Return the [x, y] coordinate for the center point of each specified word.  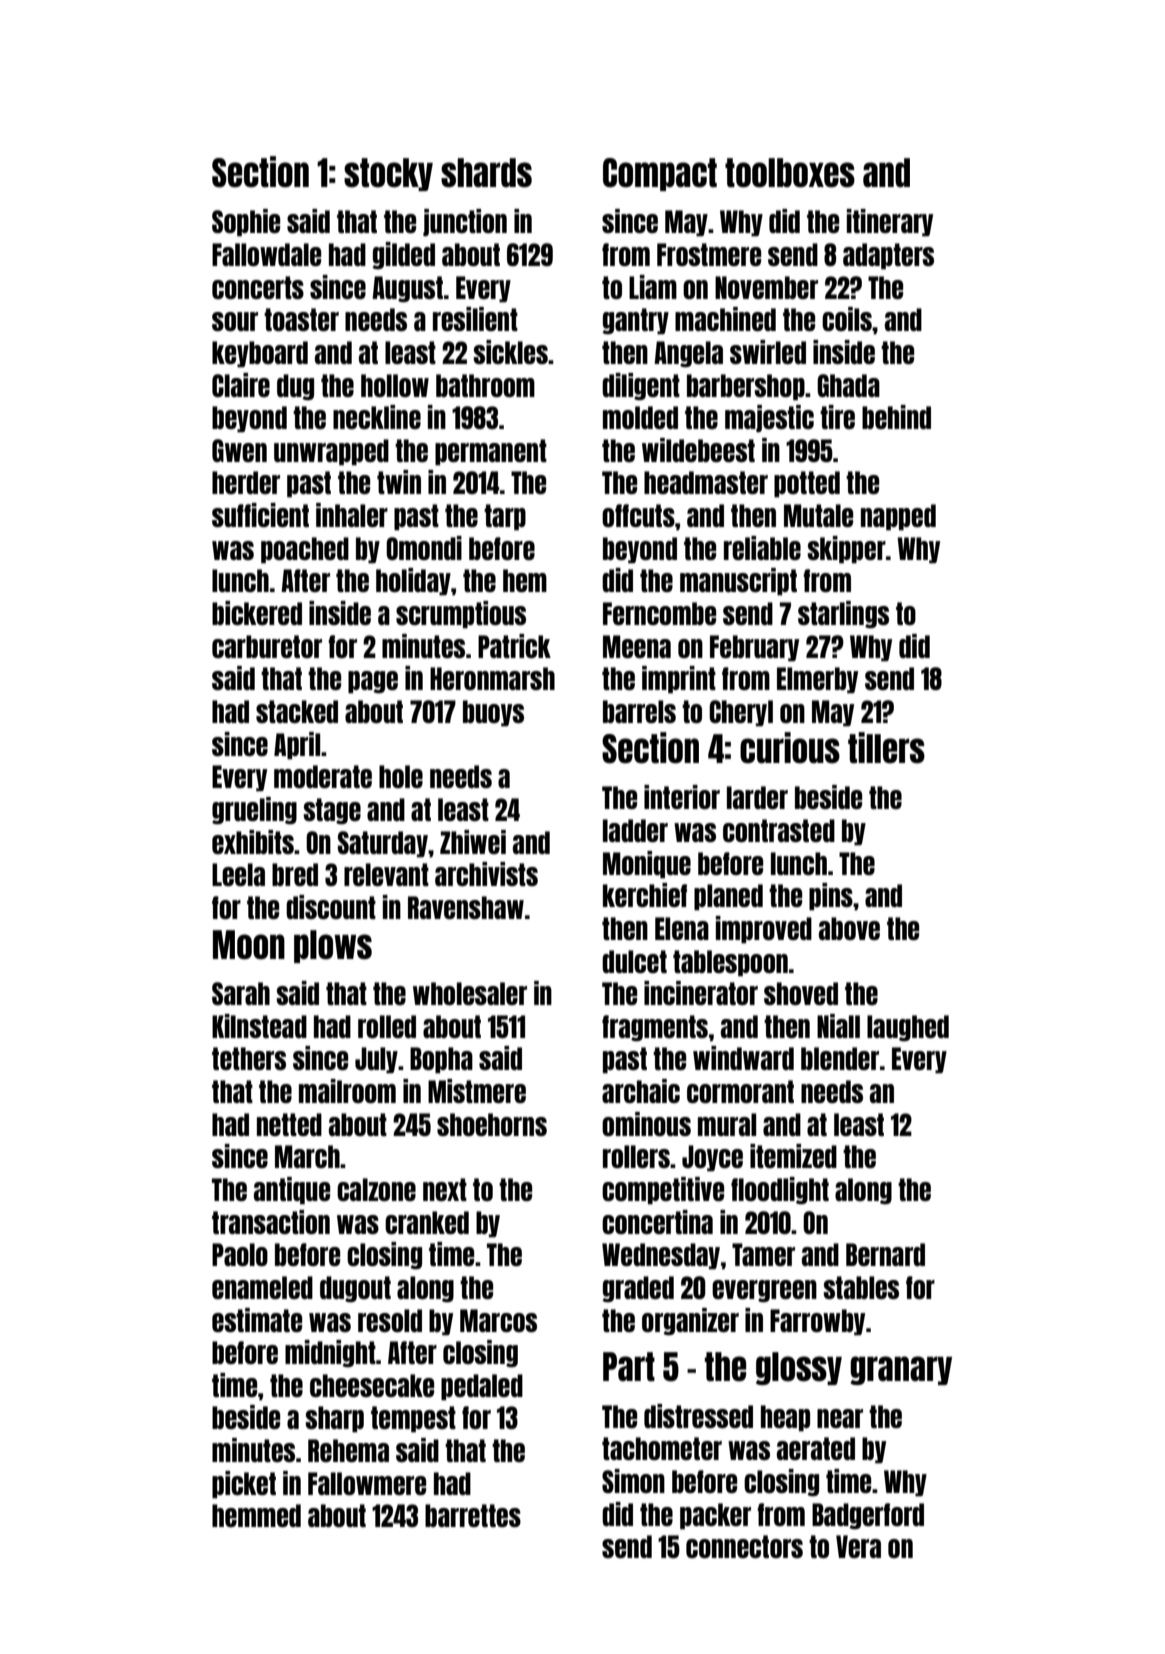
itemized [793, 1156]
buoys [493, 713]
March [307, 1156]
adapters [888, 256]
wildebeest [698, 450]
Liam [653, 287]
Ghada [848, 385]
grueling [254, 810]
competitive [663, 1191]
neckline [377, 417]
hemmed [256, 1515]
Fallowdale [266, 254]
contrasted [779, 830]
